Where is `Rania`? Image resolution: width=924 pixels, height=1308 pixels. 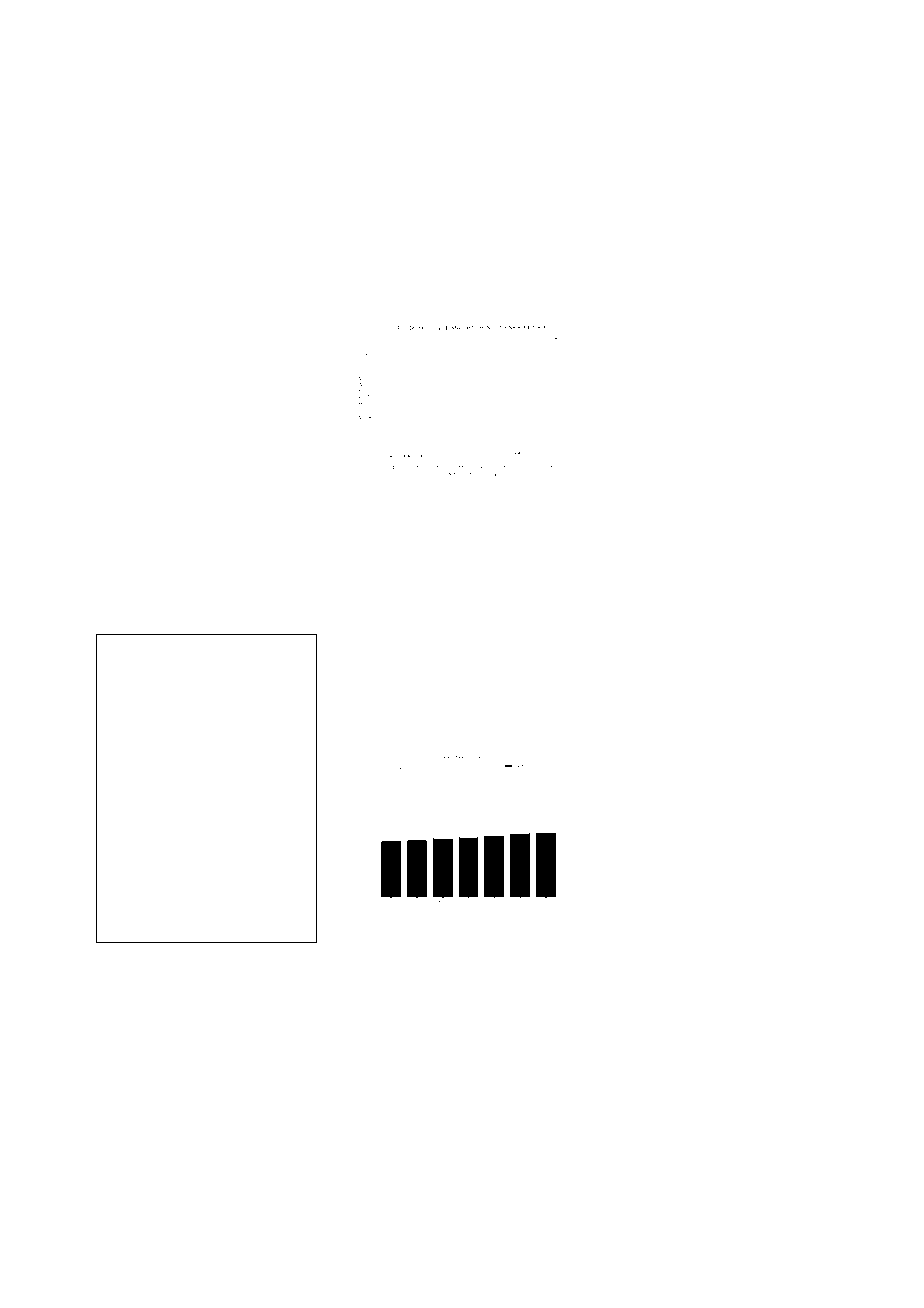 Rania is located at coordinates (169, 953).
